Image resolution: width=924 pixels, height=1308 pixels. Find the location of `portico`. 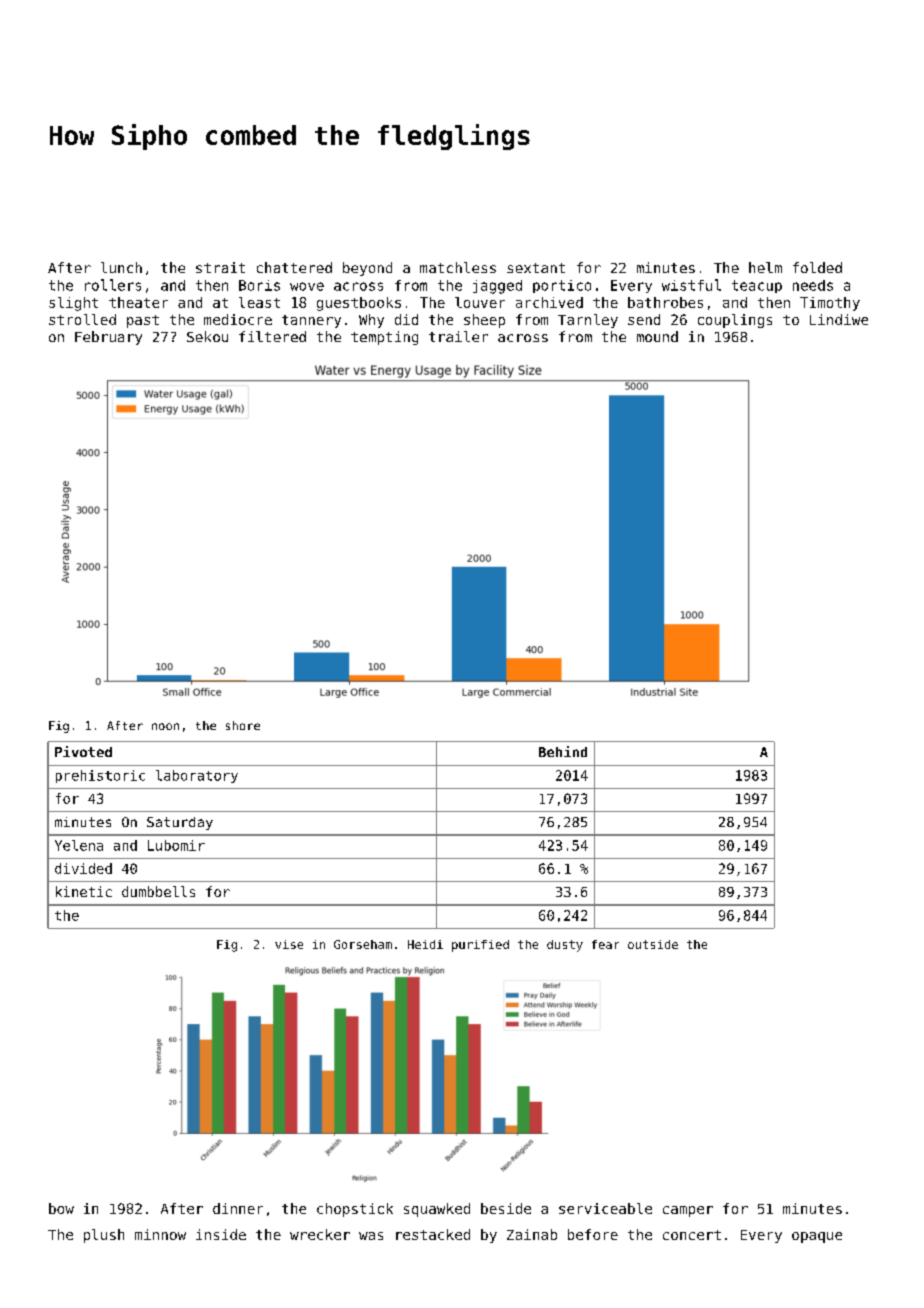

portico is located at coordinates (562, 286).
